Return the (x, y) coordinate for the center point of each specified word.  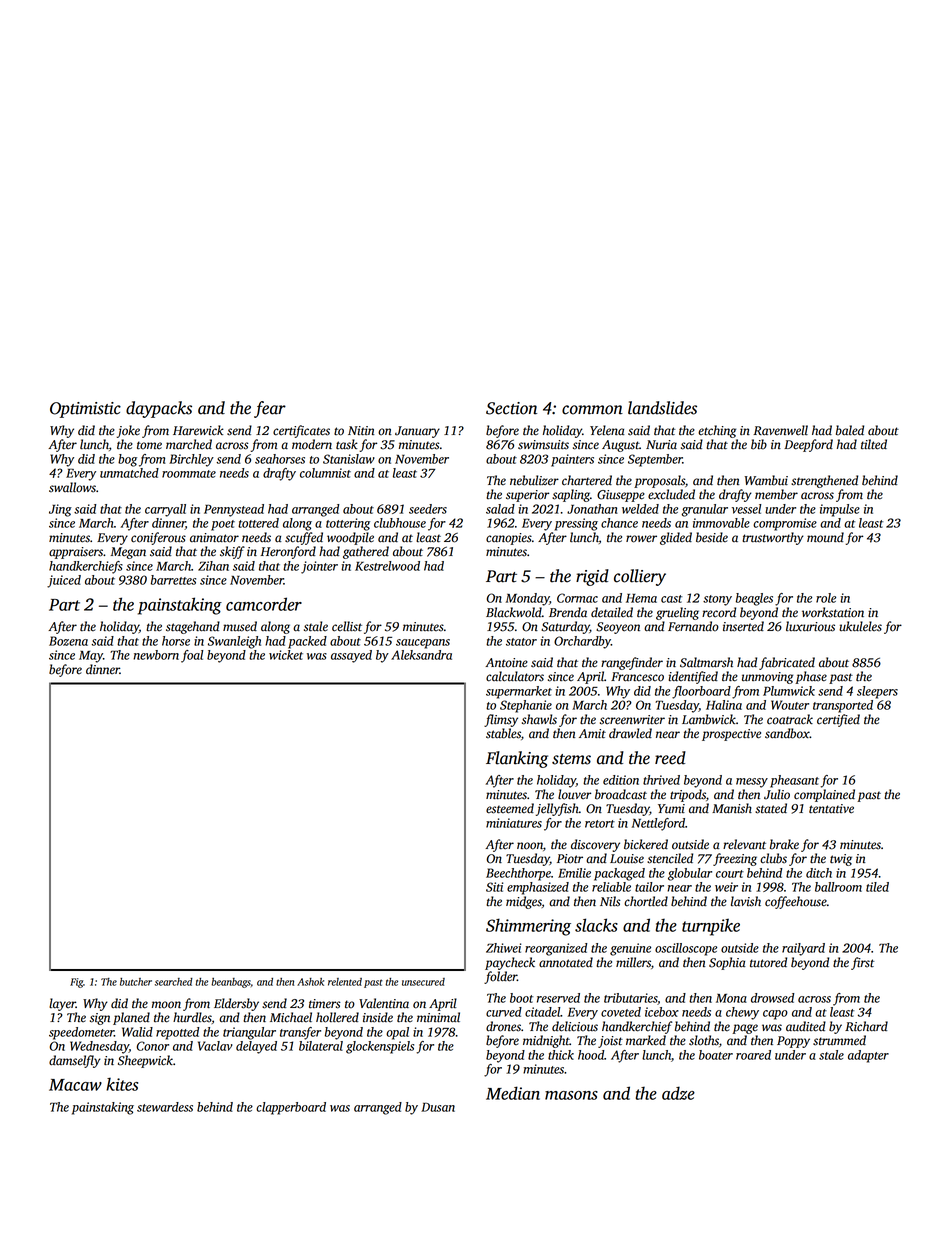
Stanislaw (349, 459)
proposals (659, 481)
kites (122, 1084)
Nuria (661, 445)
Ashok (310, 982)
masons (571, 1095)
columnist (325, 473)
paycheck (510, 963)
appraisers (76, 553)
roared (753, 1055)
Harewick (198, 430)
